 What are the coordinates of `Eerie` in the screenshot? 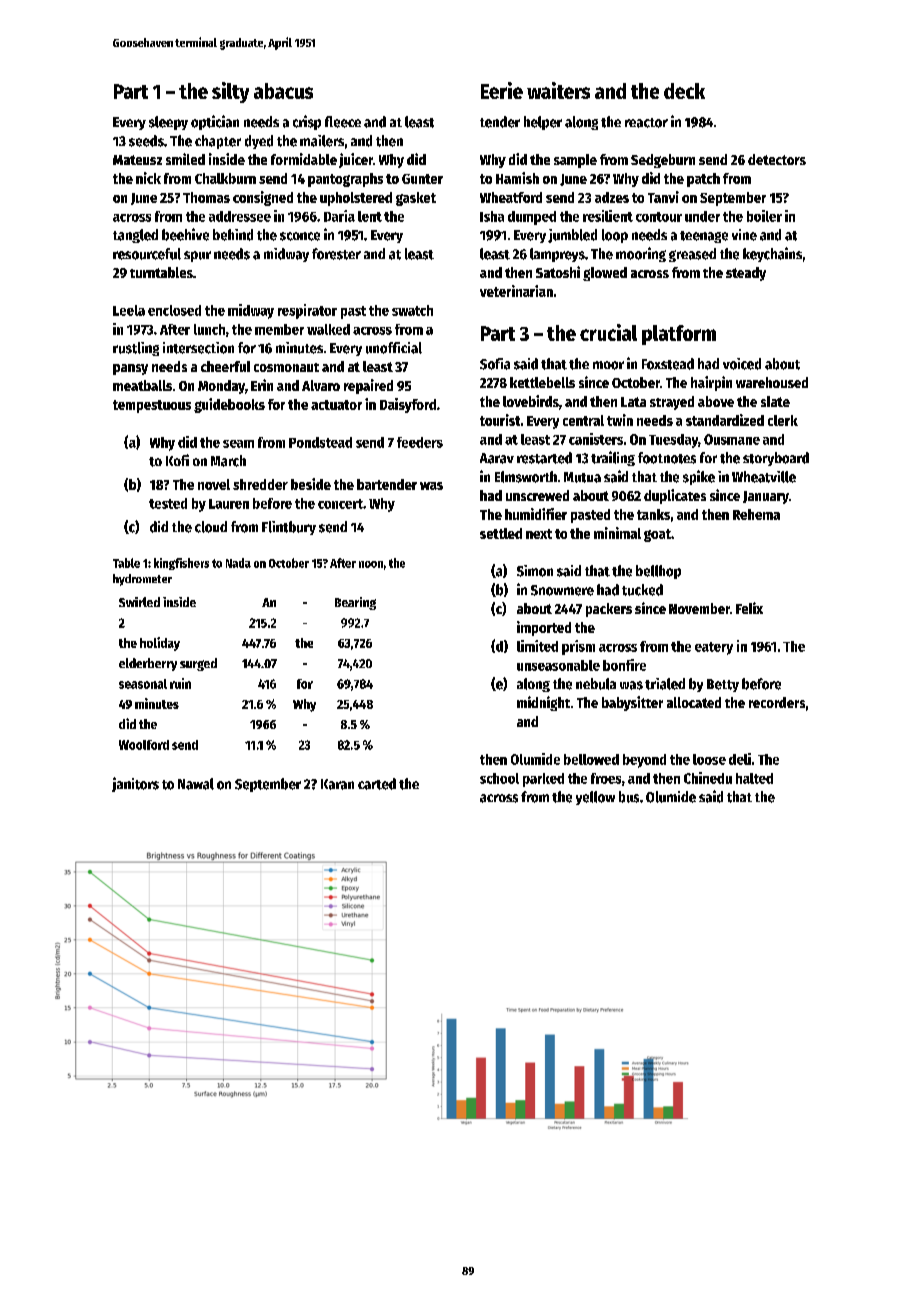 It's located at (502, 90).
